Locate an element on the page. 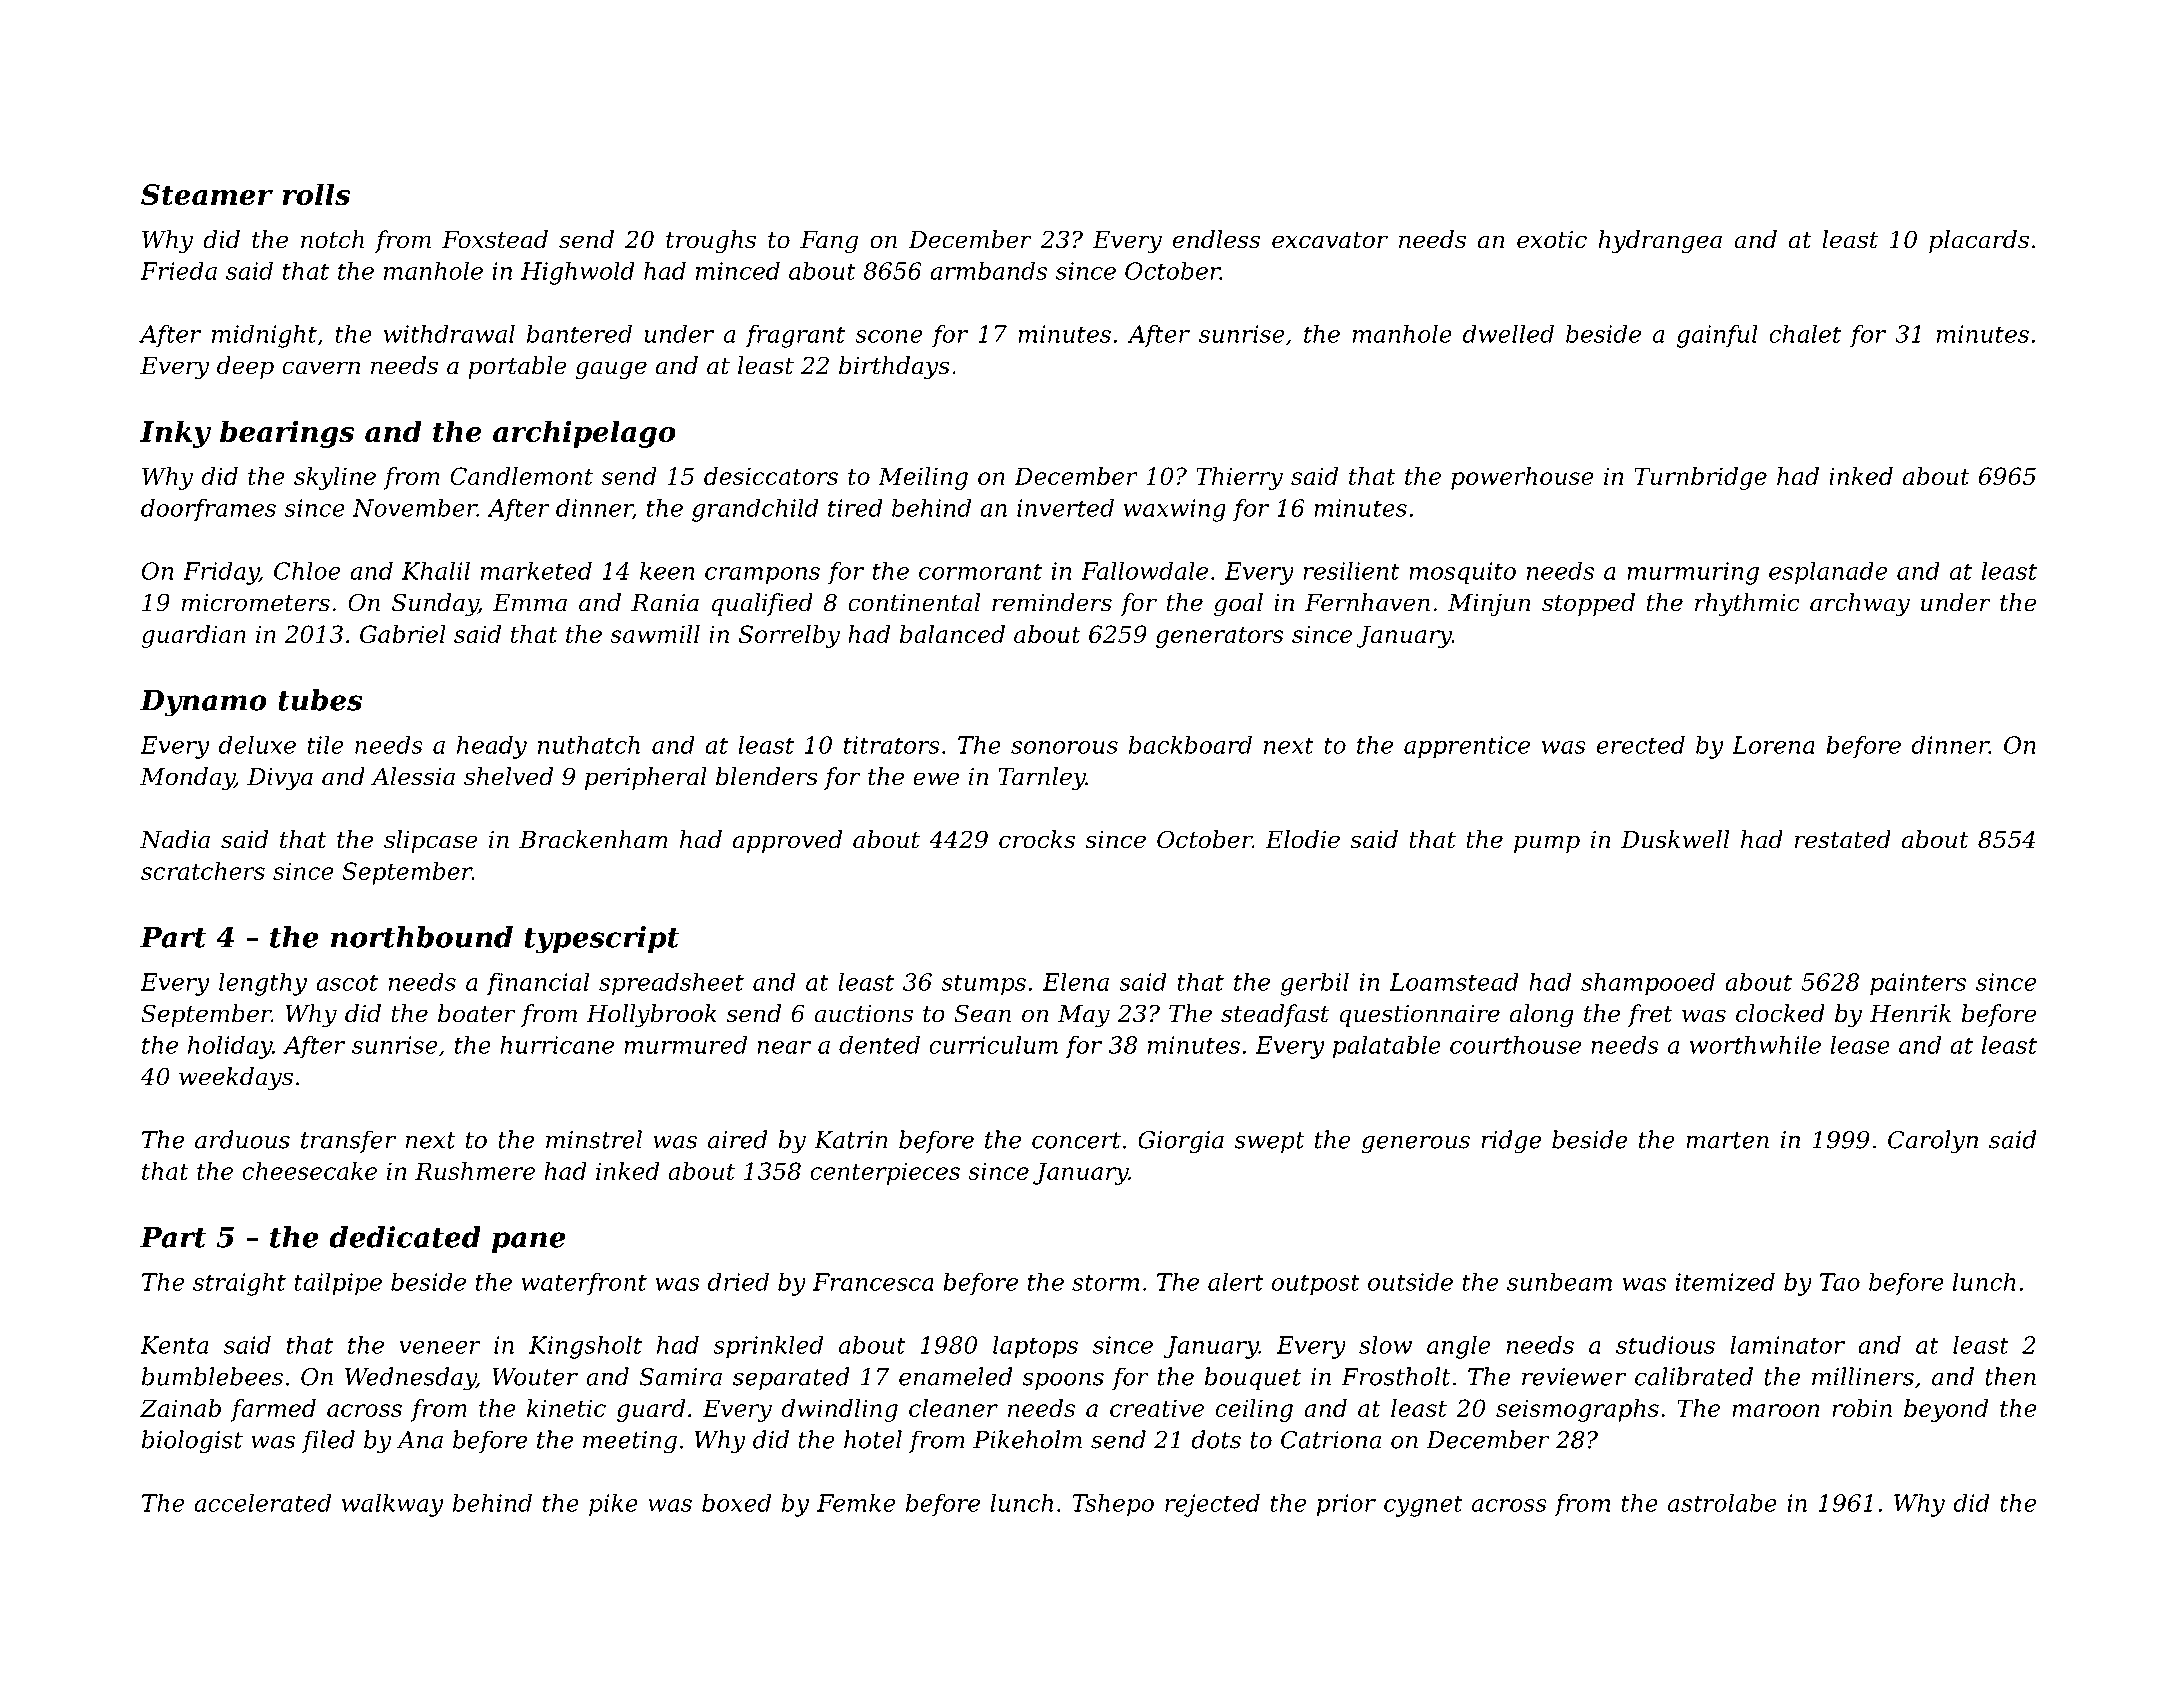  transfer is located at coordinates (348, 1141).
